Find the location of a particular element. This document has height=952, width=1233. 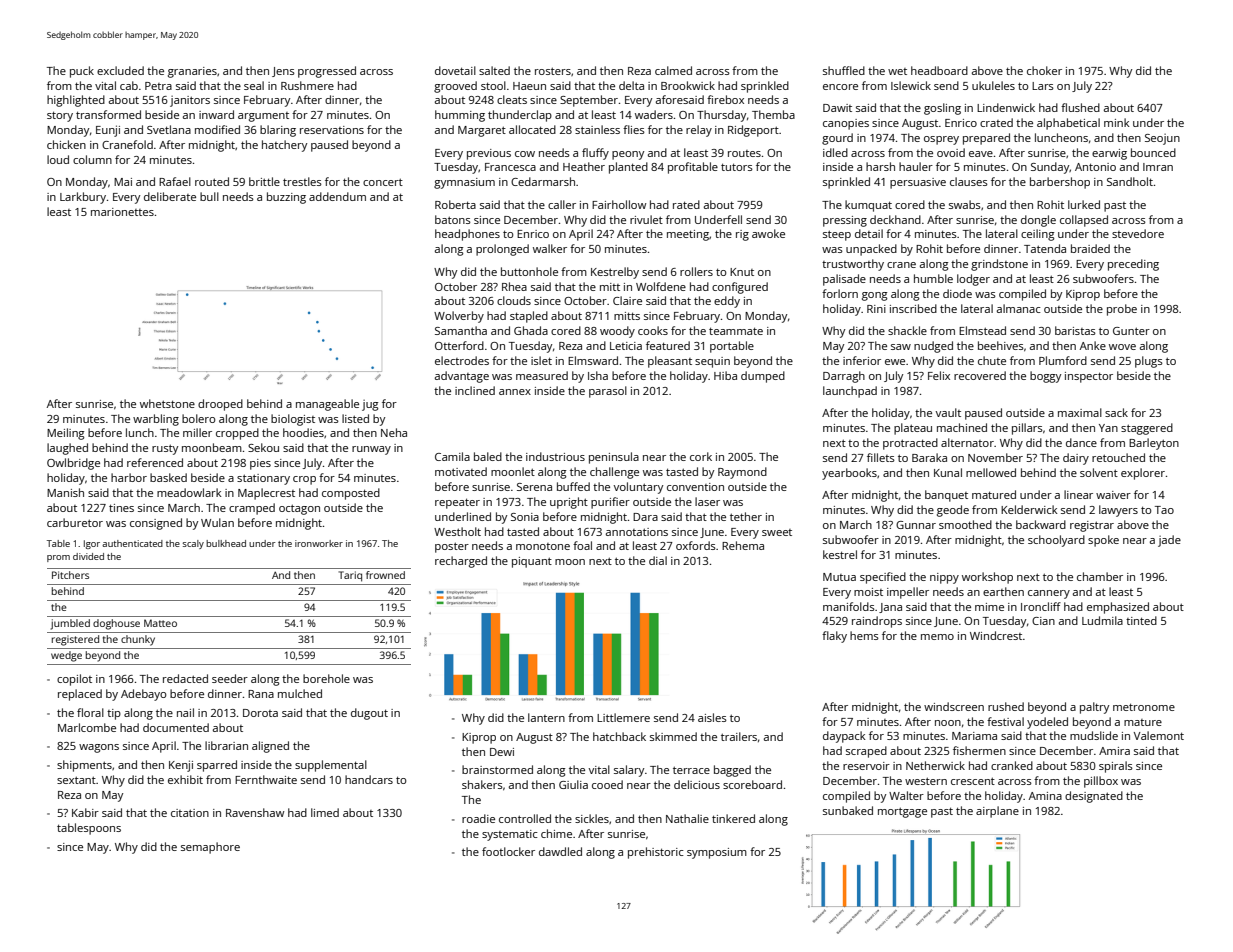

puck is located at coordinates (82, 72).
